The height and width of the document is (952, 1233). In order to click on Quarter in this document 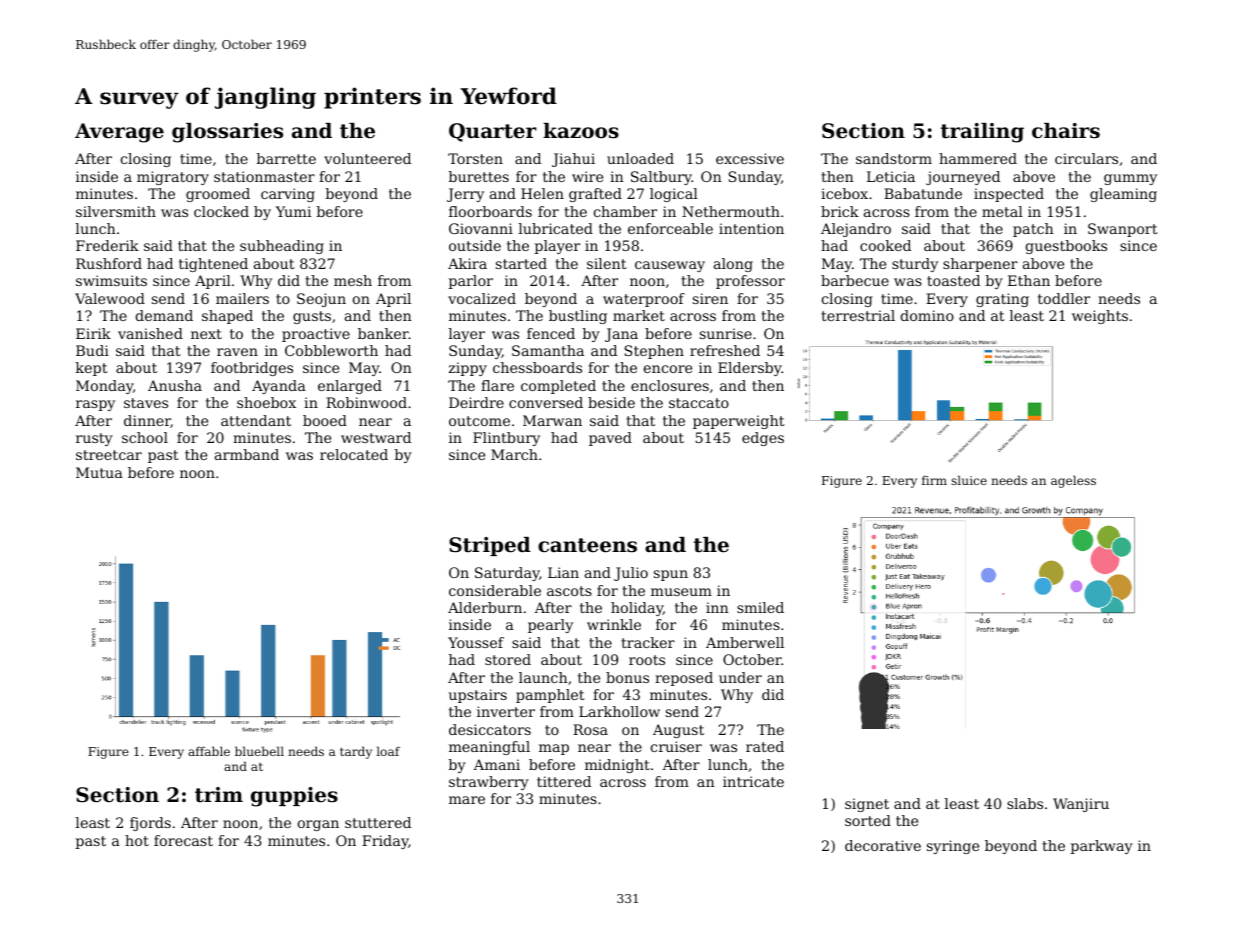, I will do `click(493, 132)`.
